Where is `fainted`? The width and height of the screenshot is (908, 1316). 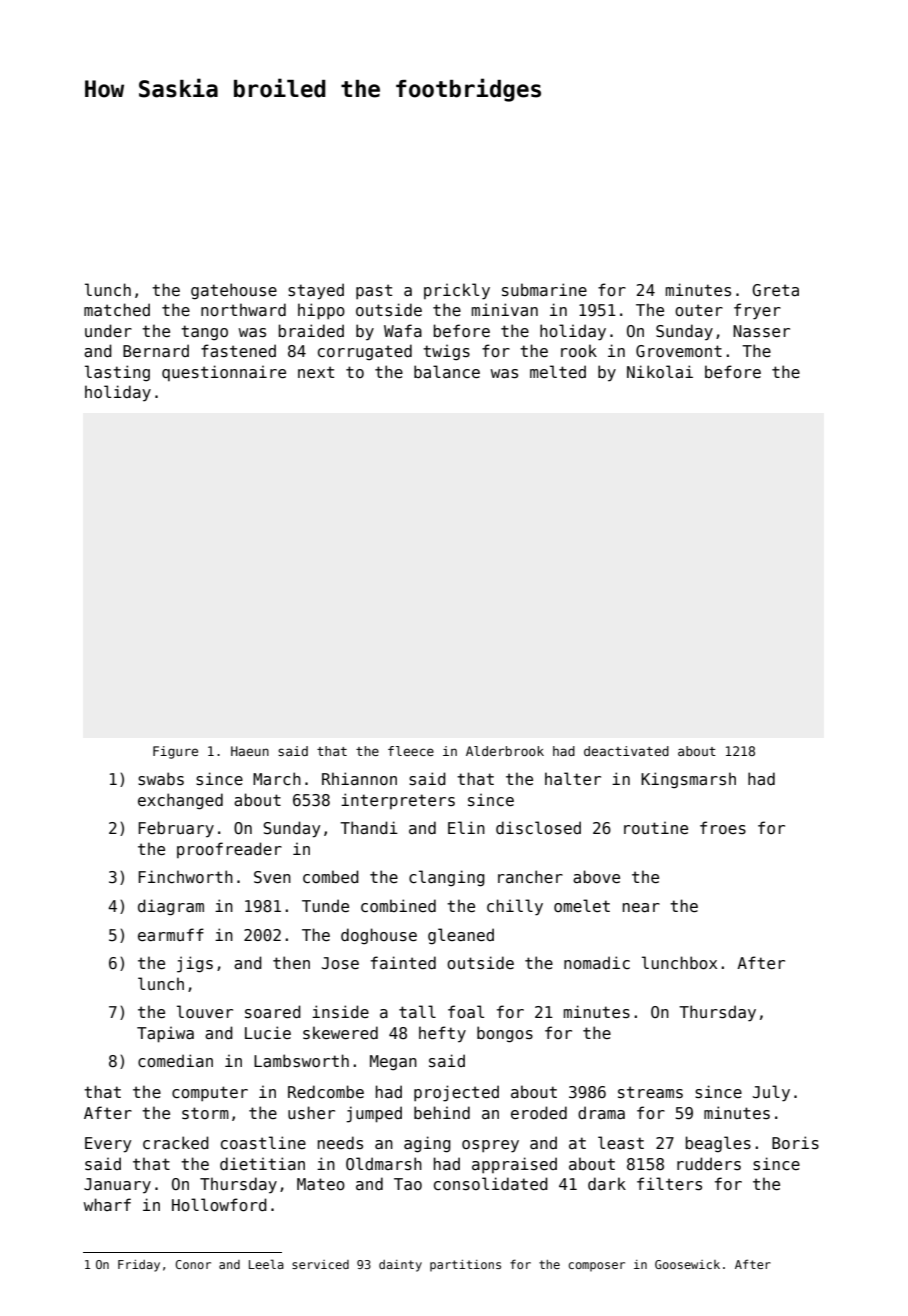
fainted is located at coordinates (403, 962).
